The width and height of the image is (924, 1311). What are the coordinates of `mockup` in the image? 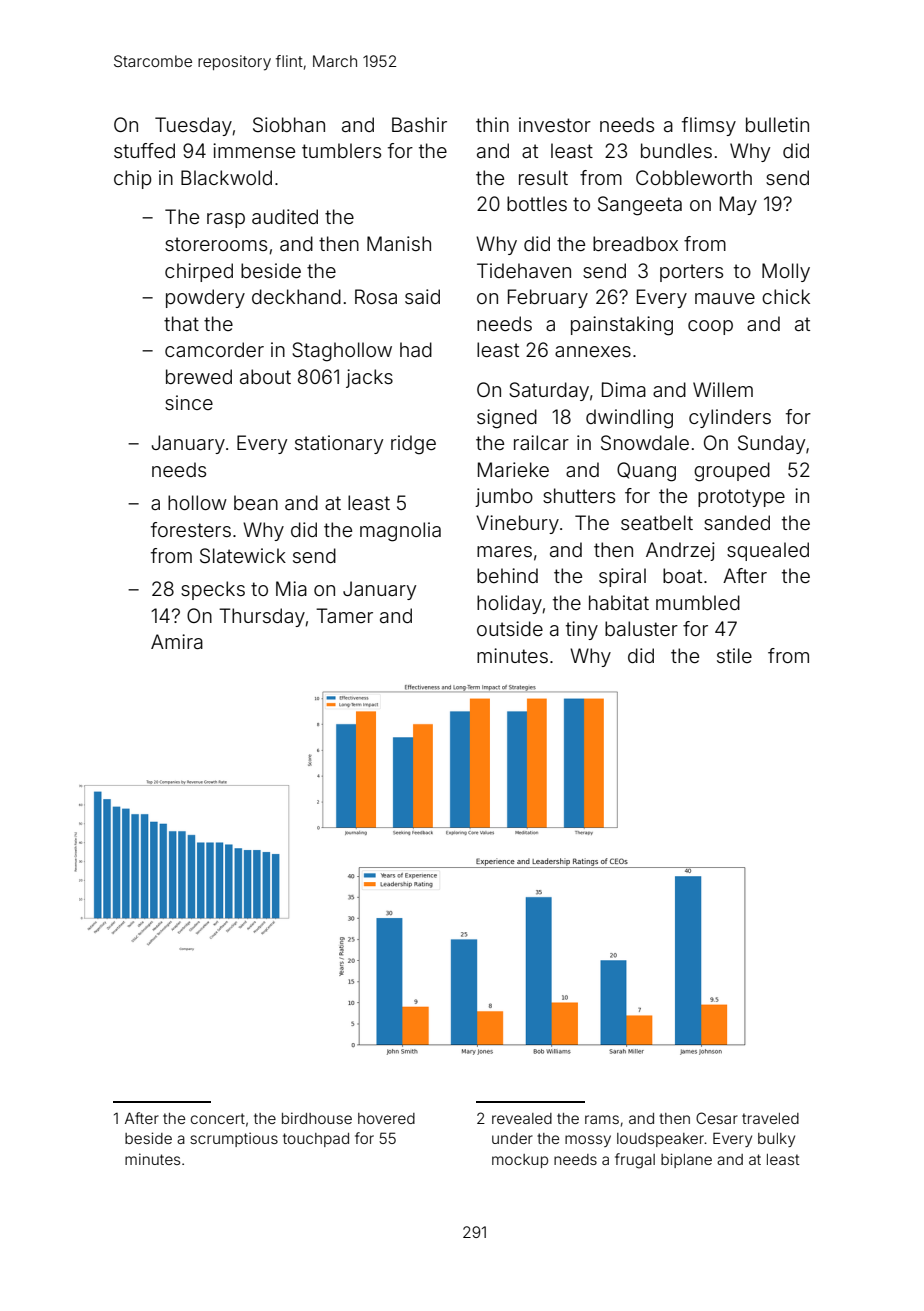 It's located at (520, 1161).
